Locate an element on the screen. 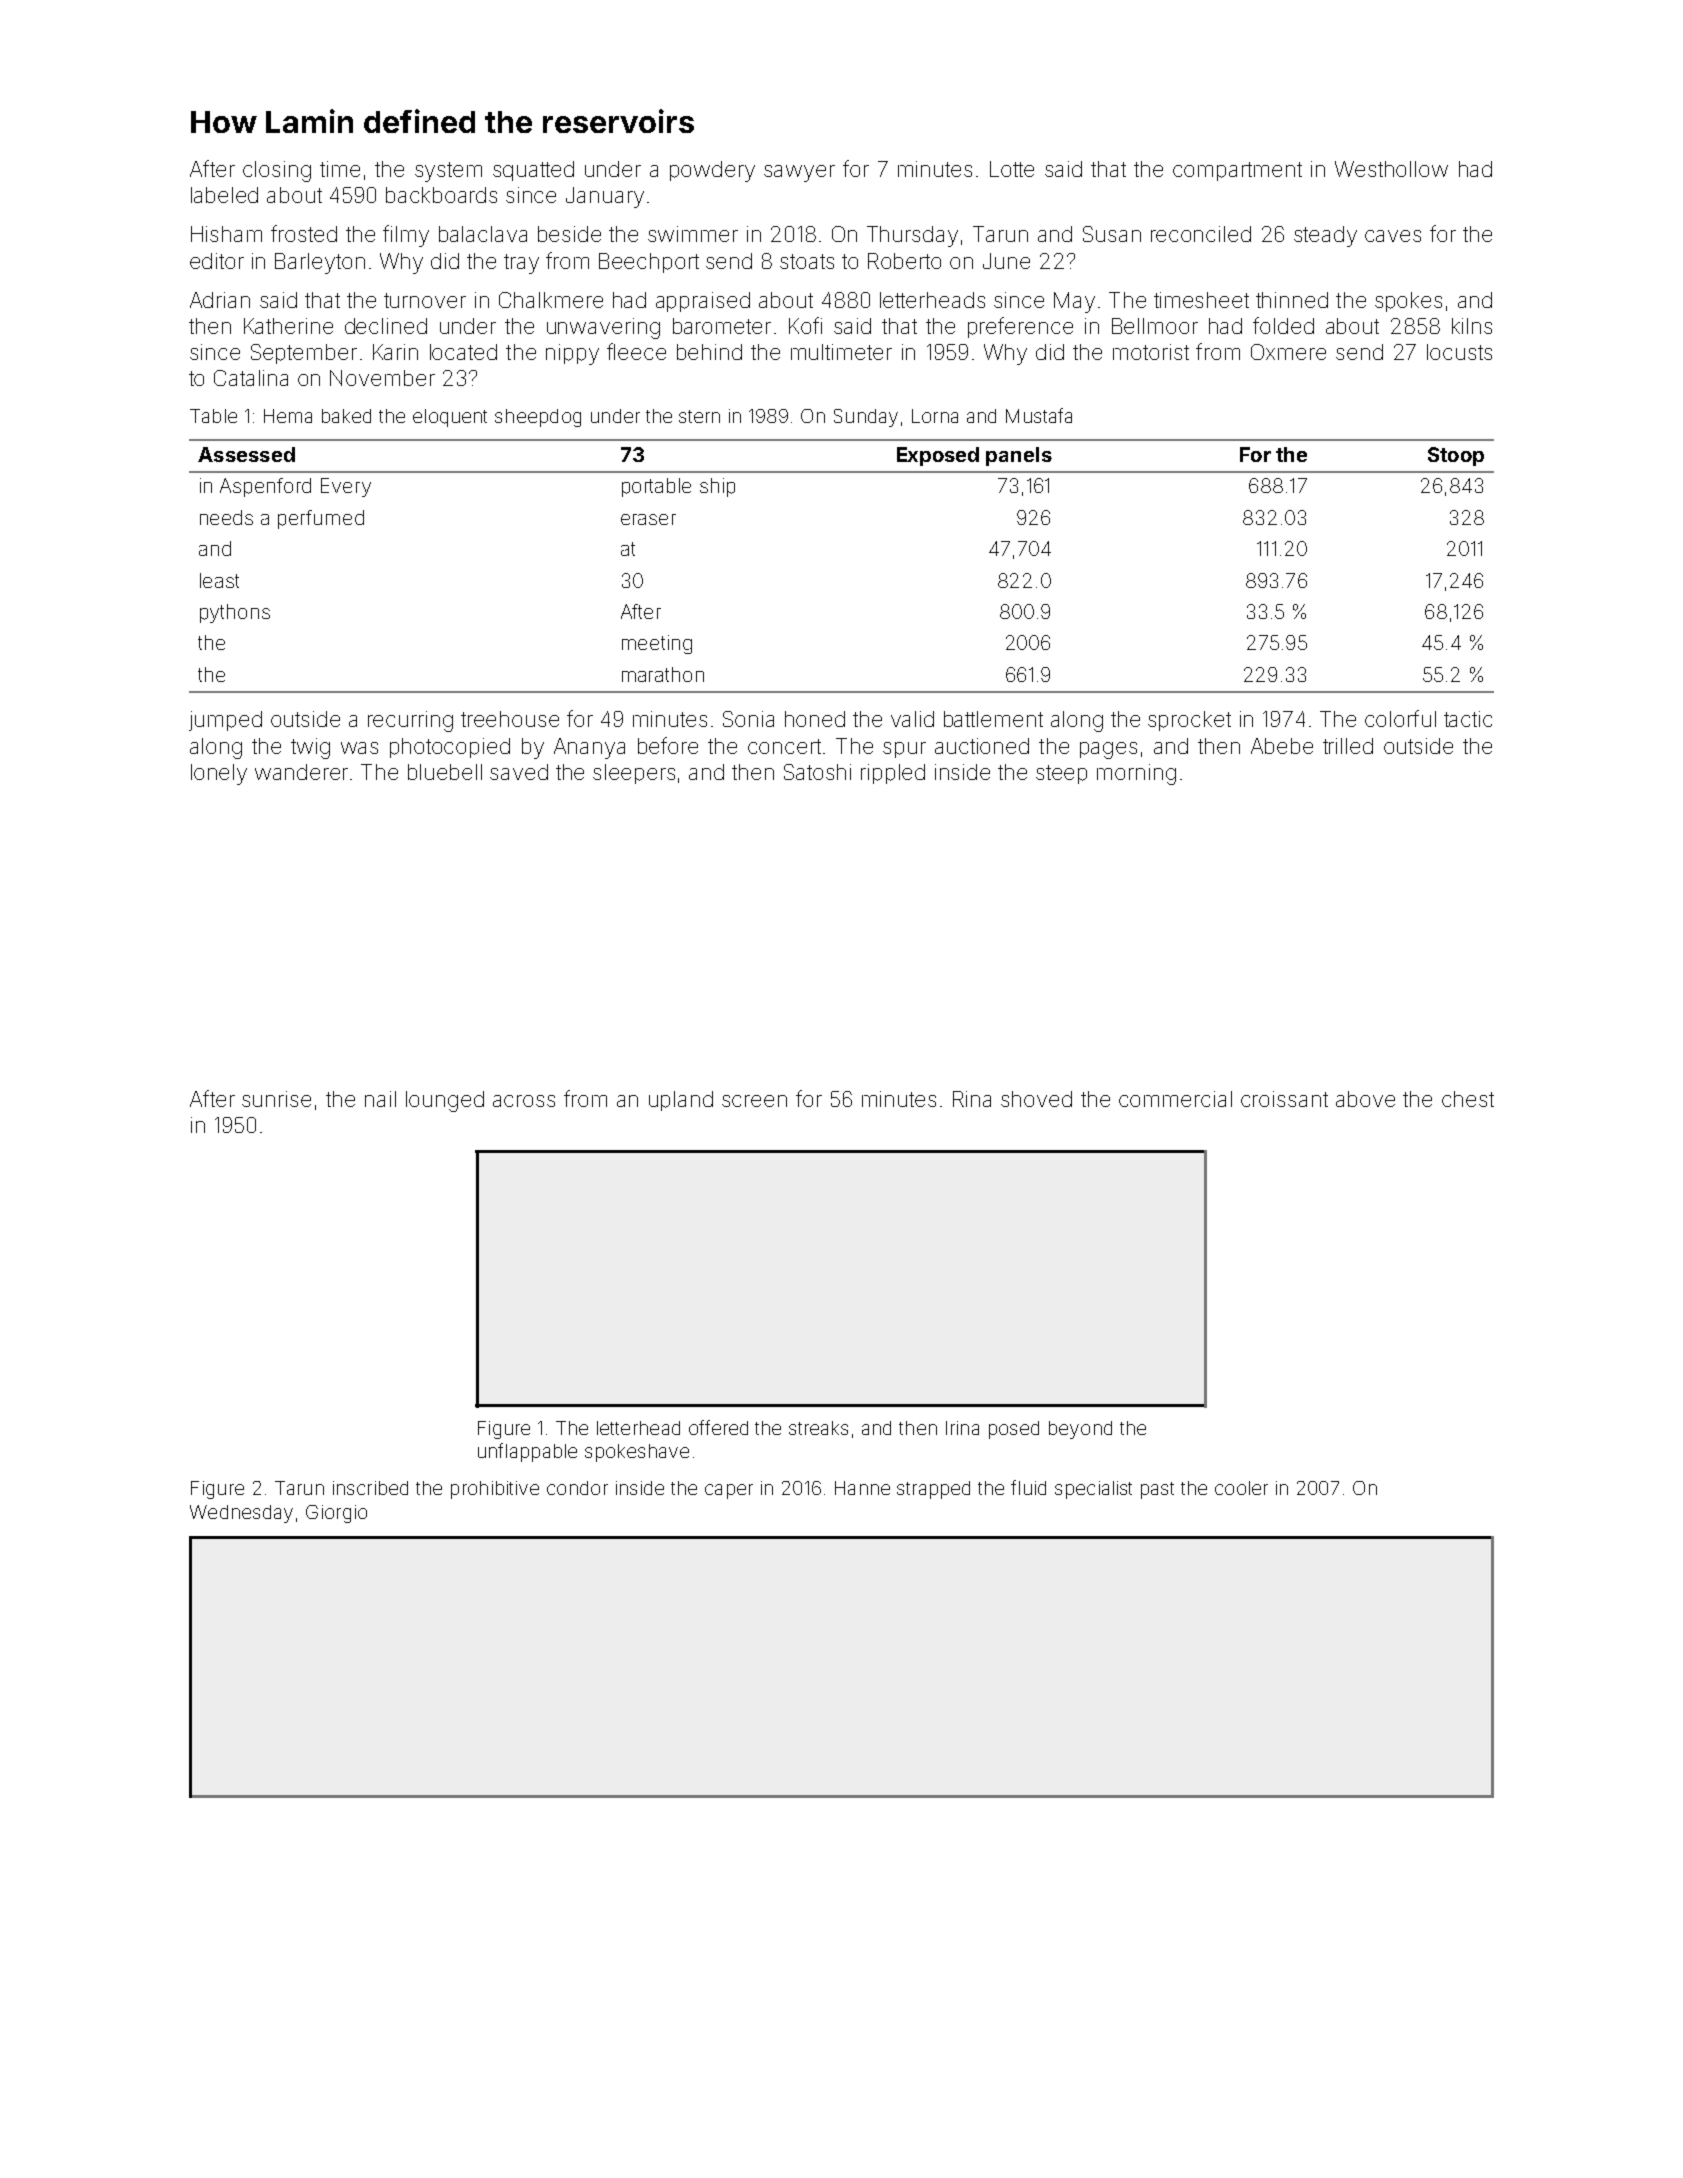 This screenshot has width=1683, height=2178. chest is located at coordinates (1468, 1099).
